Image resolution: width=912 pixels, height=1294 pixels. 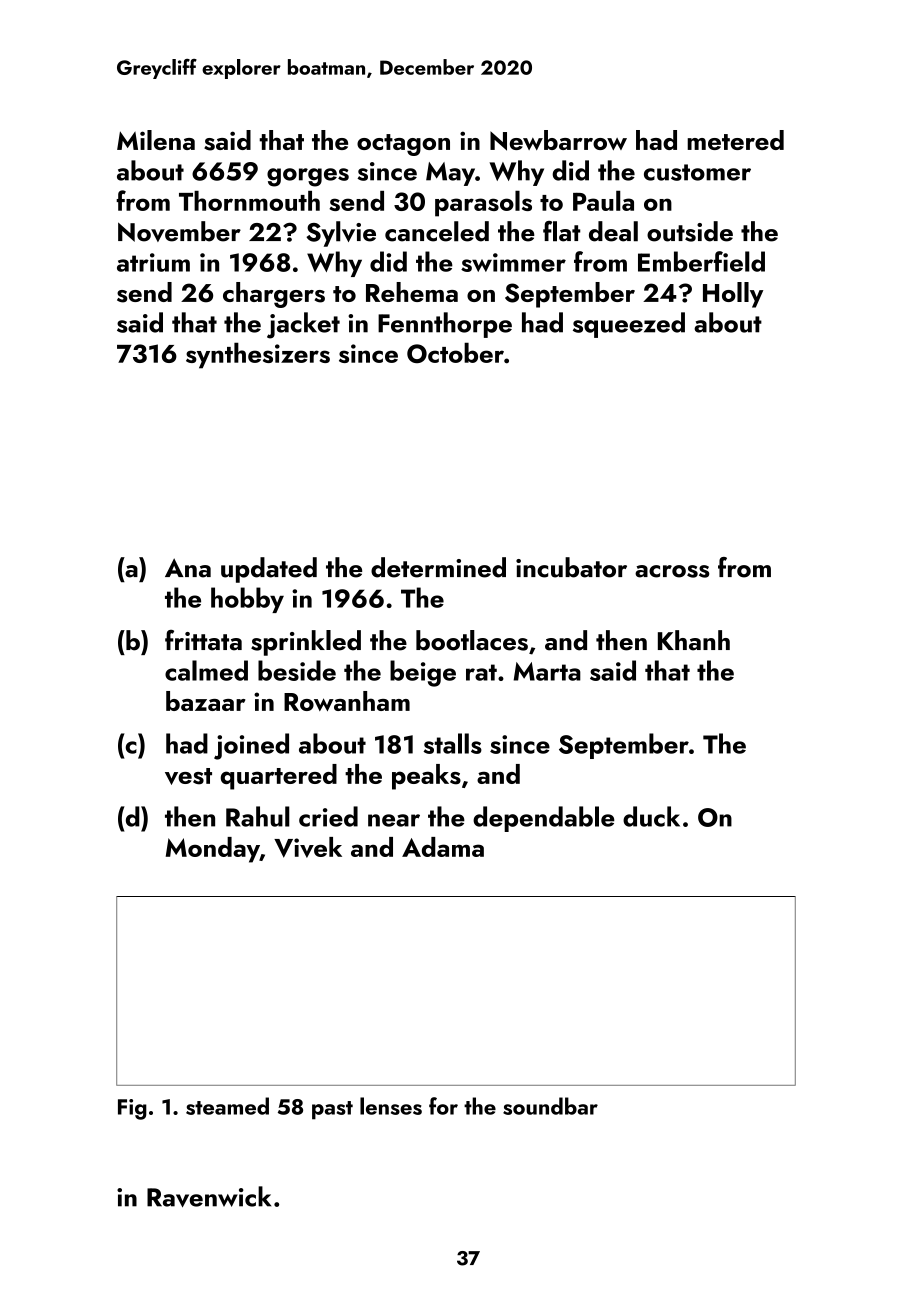 I want to click on Marta, so click(x=547, y=671).
